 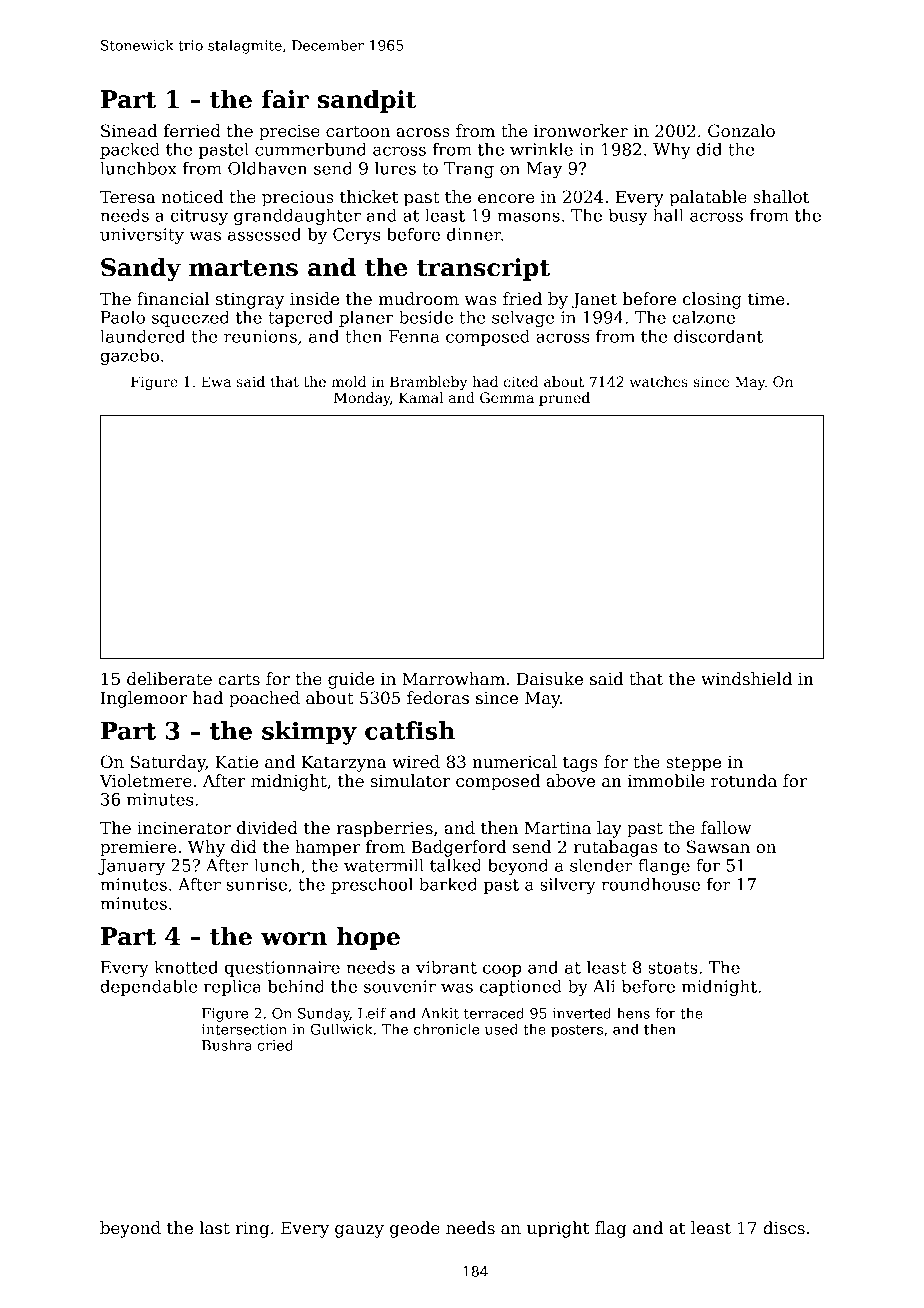 What do you see at coordinates (447, 1029) in the image?
I see `chronicle` at bounding box center [447, 1029].
